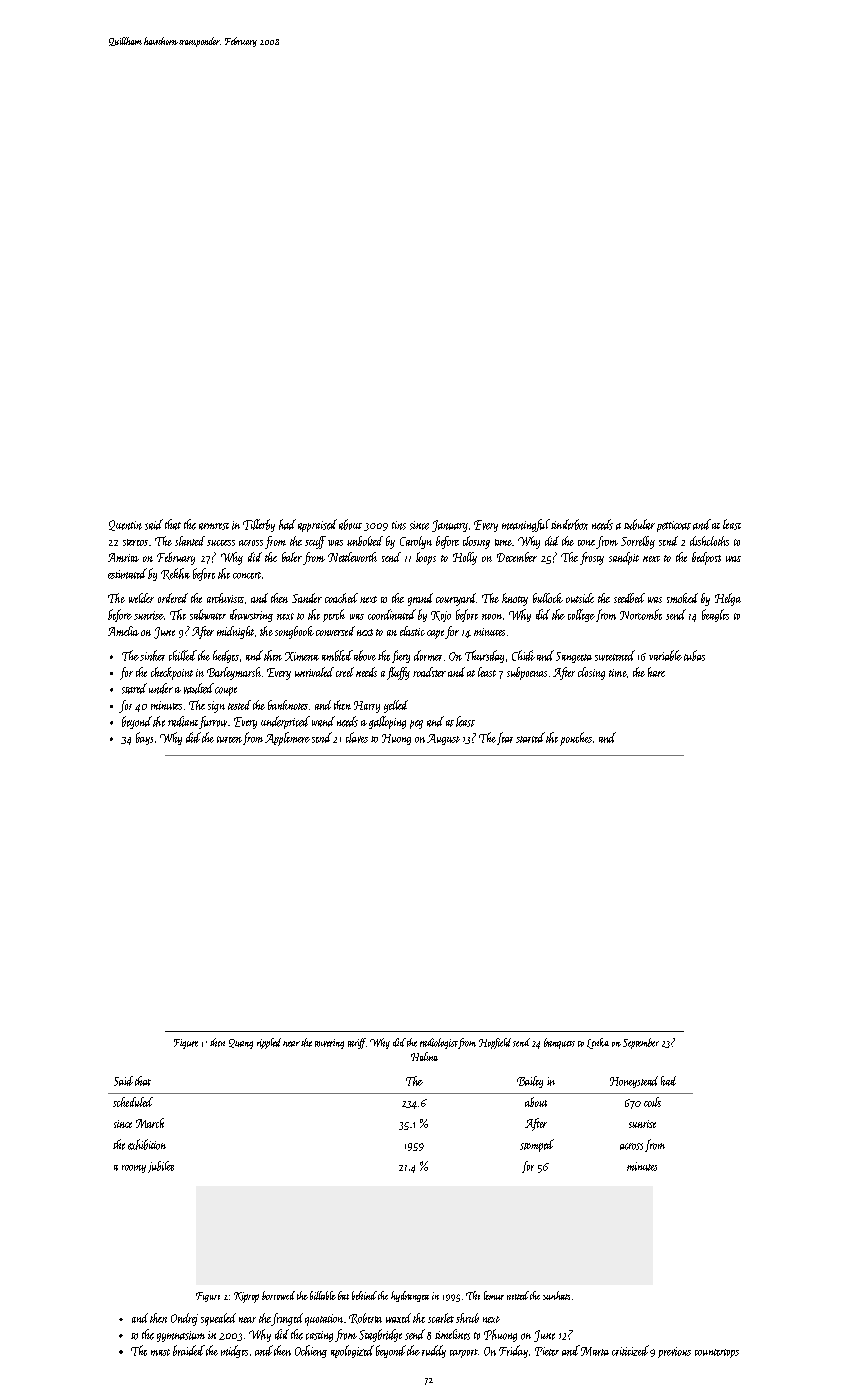  Describe the element at coordinates (160, 1352) in the document. I see `mast` at that location.
